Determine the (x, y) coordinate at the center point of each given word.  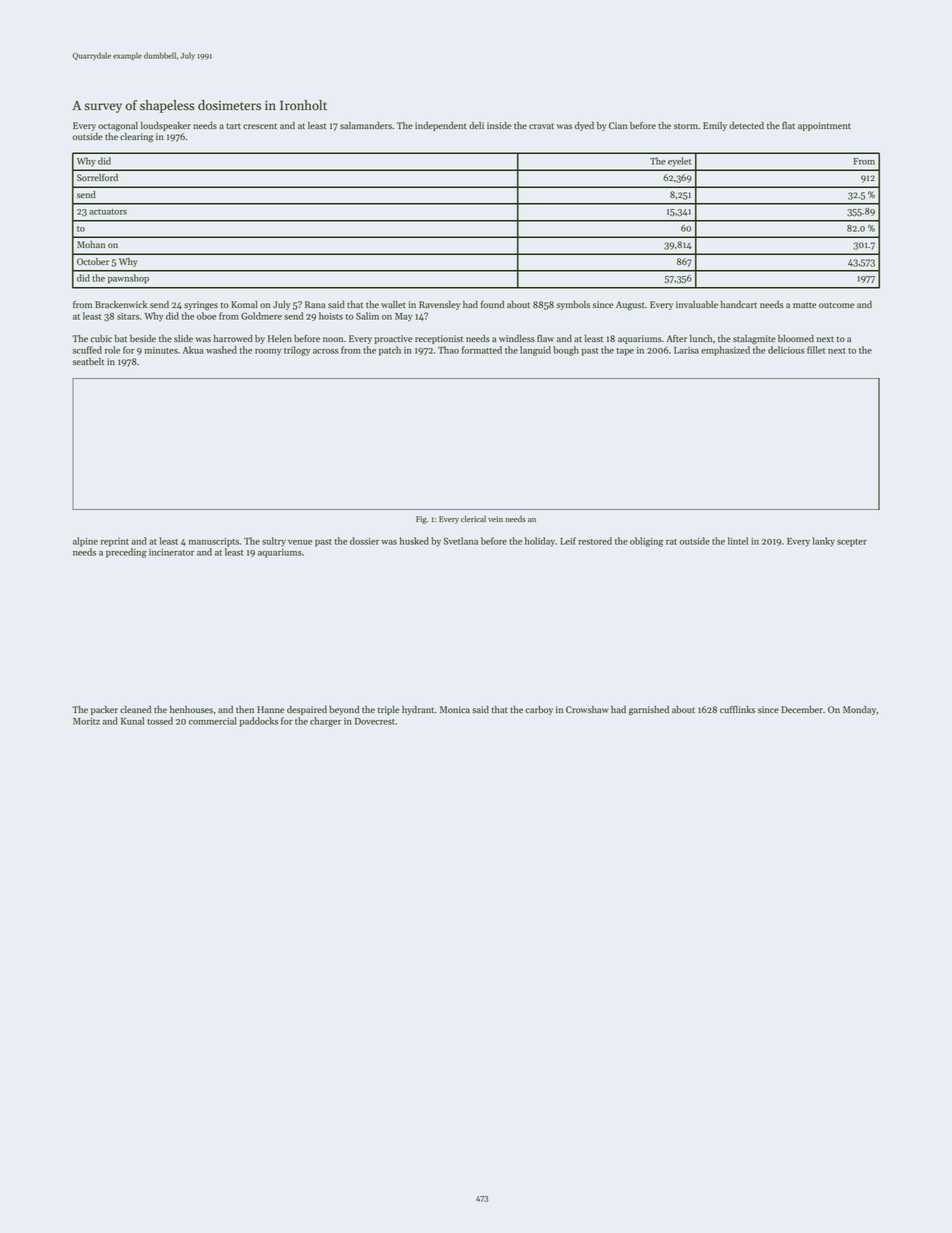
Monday (860, 710)
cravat (541, 126)
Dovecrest (375, 721)
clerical (473, 519)
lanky (823, 542)
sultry (274, 542)
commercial (213, 721)
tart (233, 126)
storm (686, 126)
